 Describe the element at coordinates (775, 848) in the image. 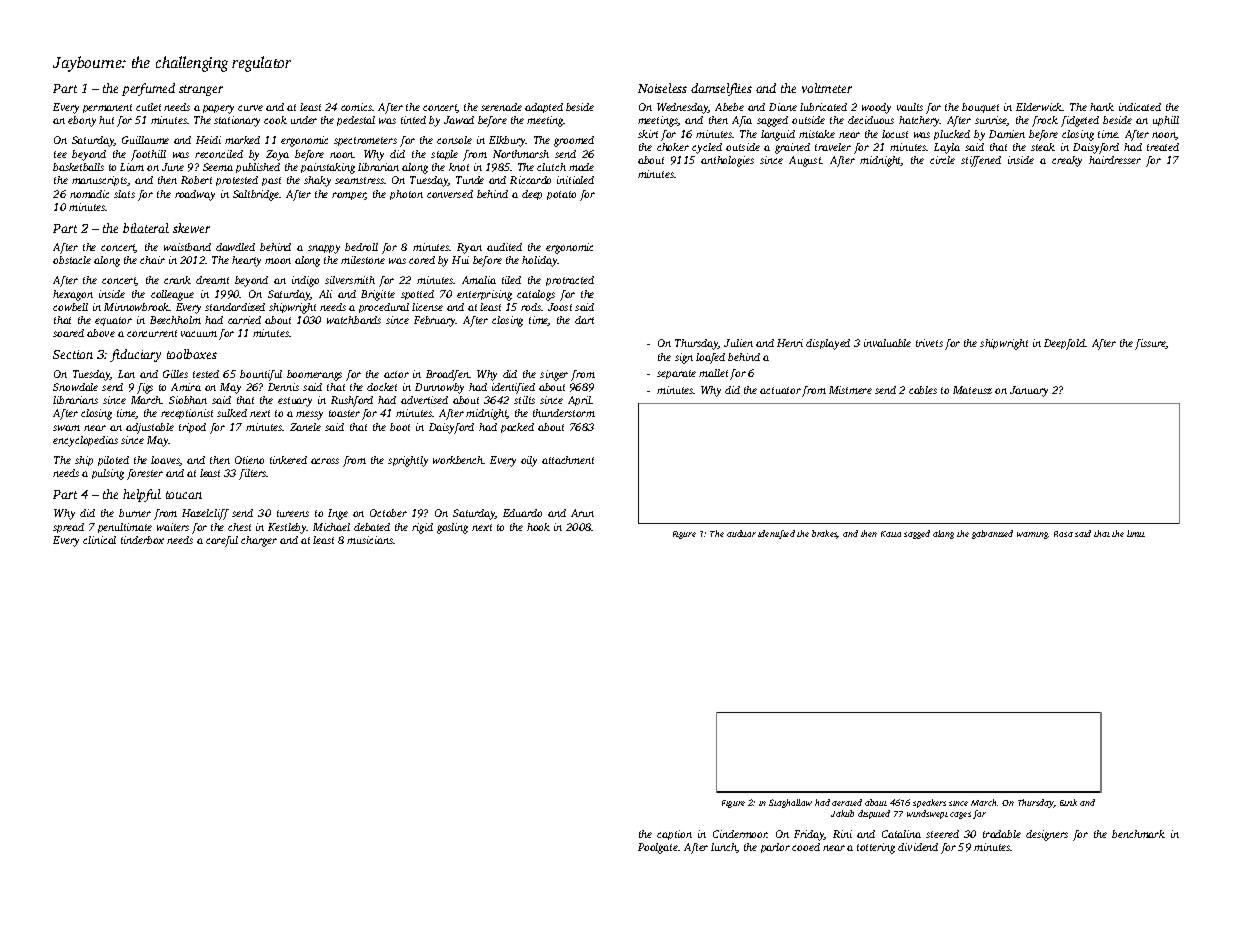

I see `parlor` at that location.
